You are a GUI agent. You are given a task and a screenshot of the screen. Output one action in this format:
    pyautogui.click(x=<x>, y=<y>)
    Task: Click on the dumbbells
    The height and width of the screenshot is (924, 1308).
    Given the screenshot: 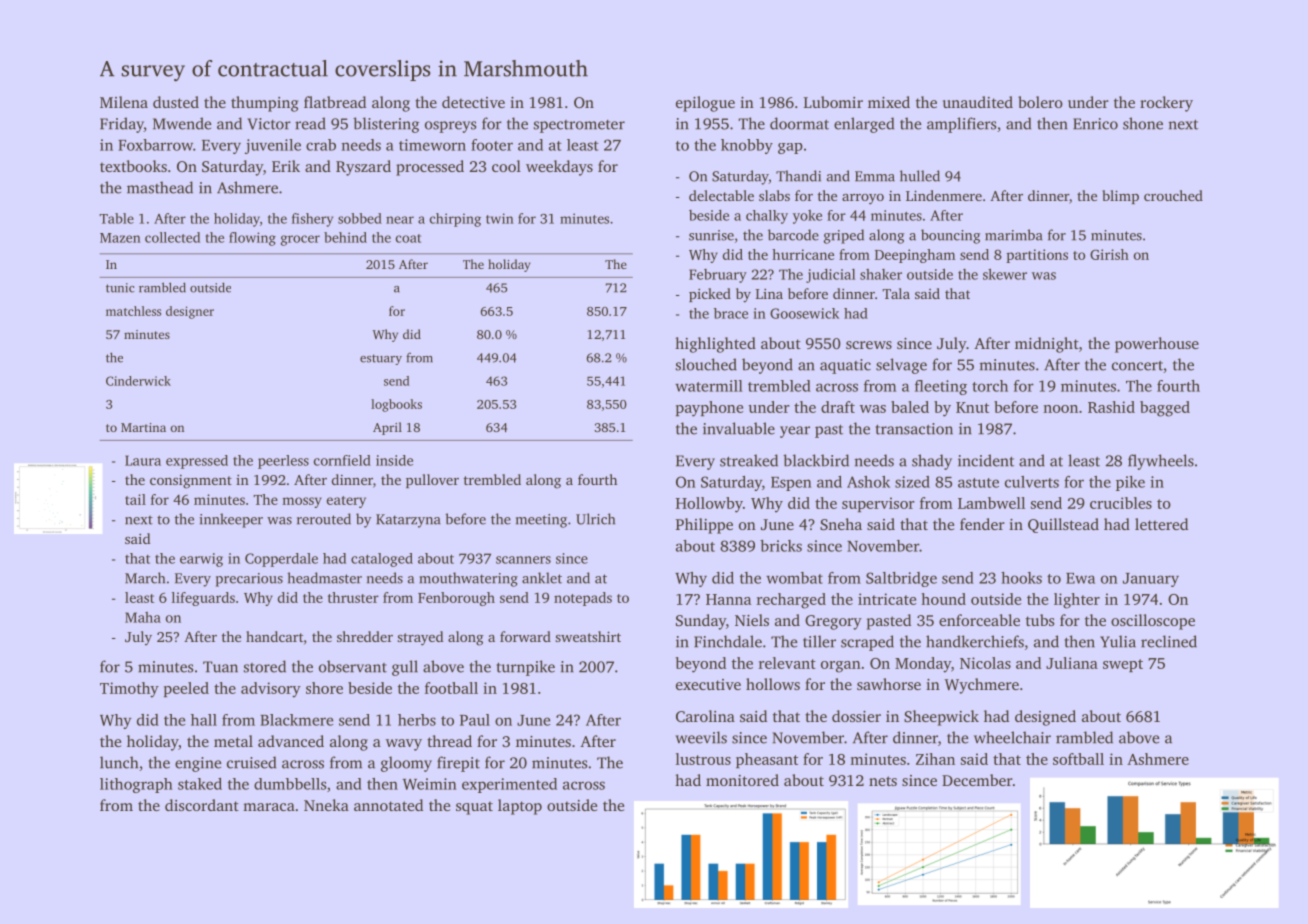 What is the action you would take?
    pyautogui.click(x=290, y=784)
